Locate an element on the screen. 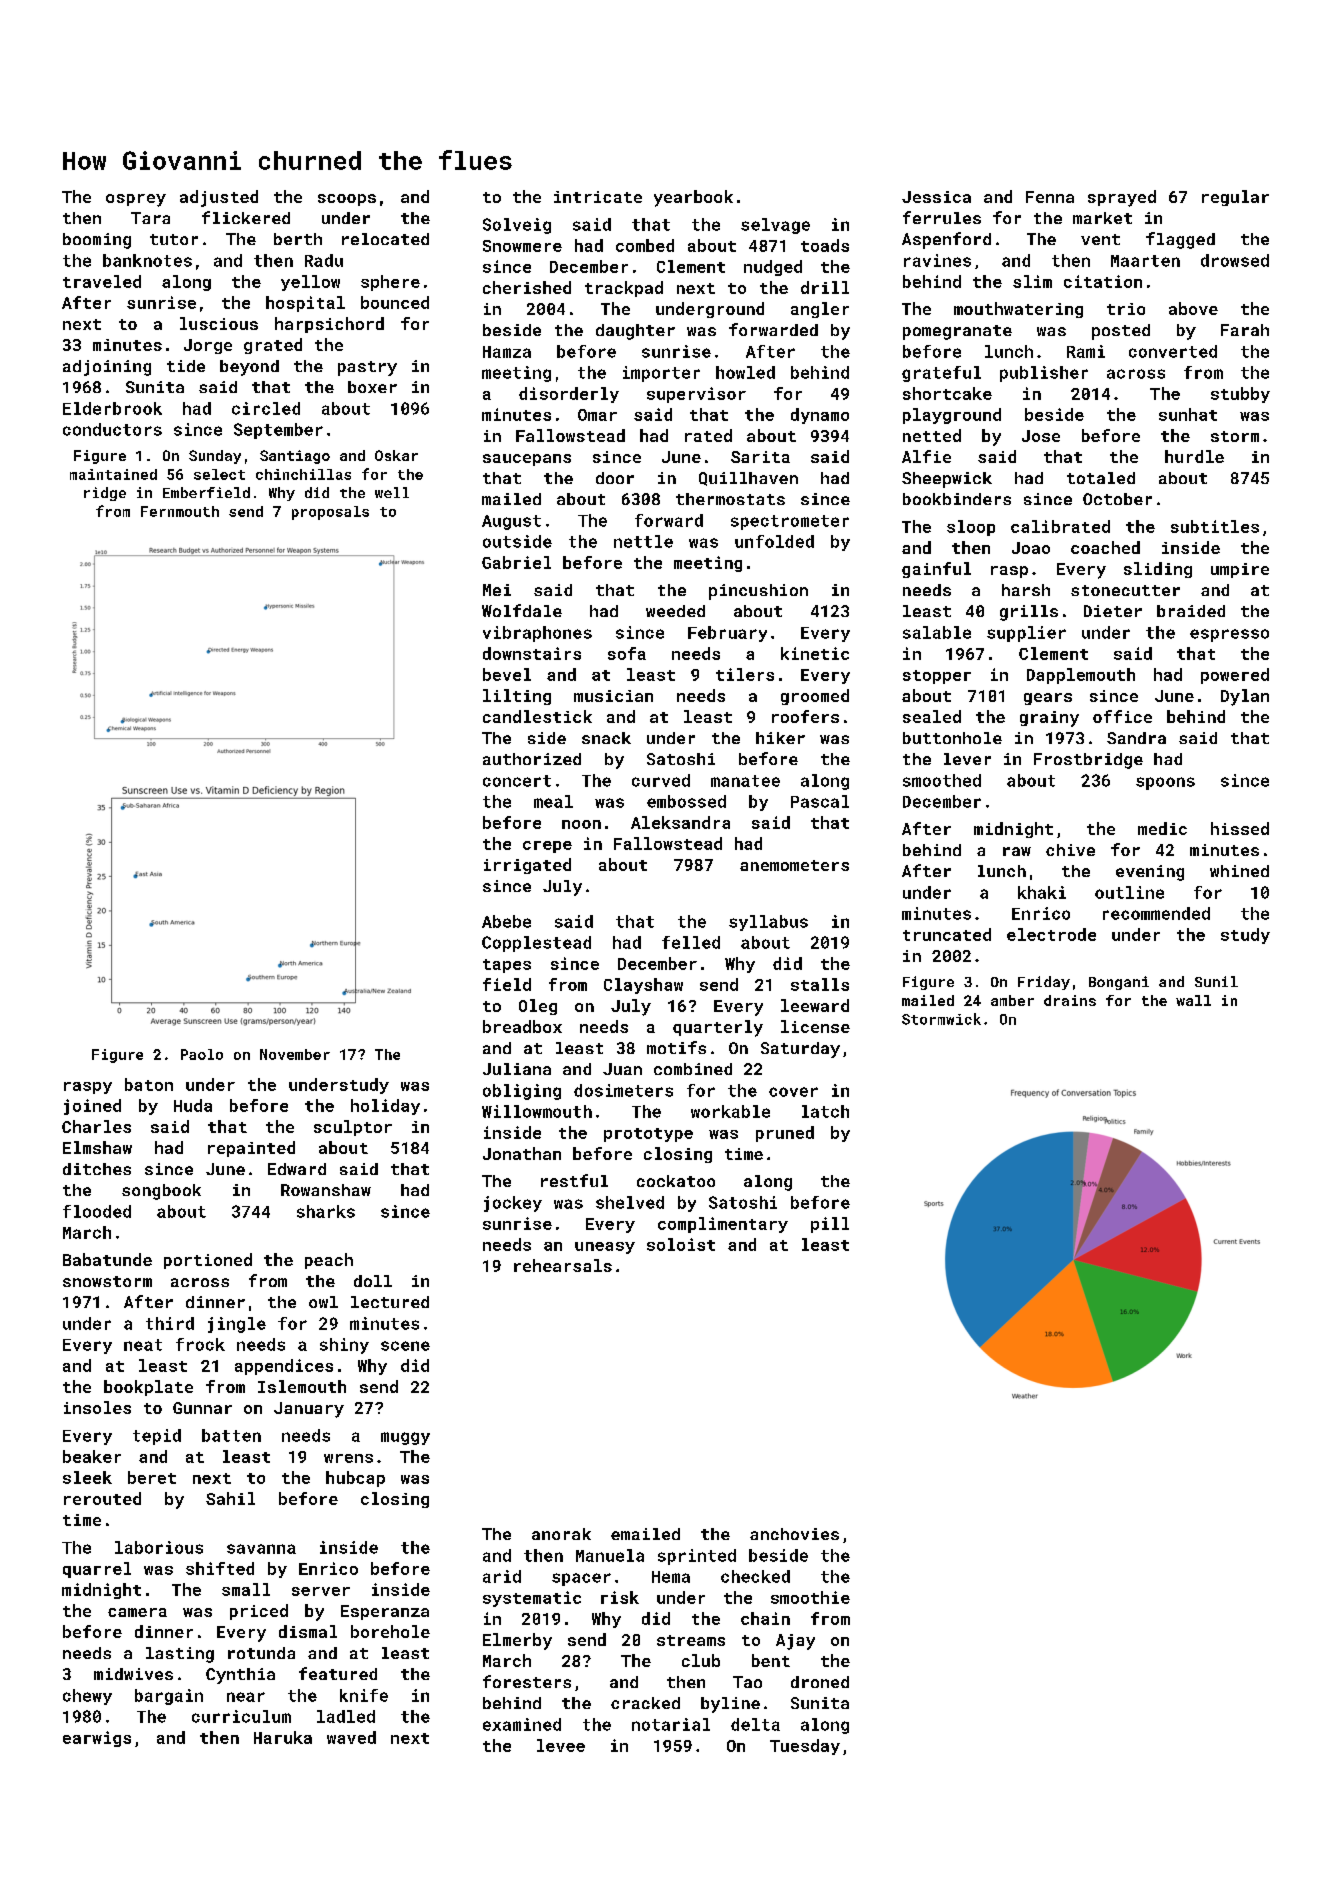 The width and height of the screenshot is (1332, 1883). latch is located at coordinates (825, 1111).
